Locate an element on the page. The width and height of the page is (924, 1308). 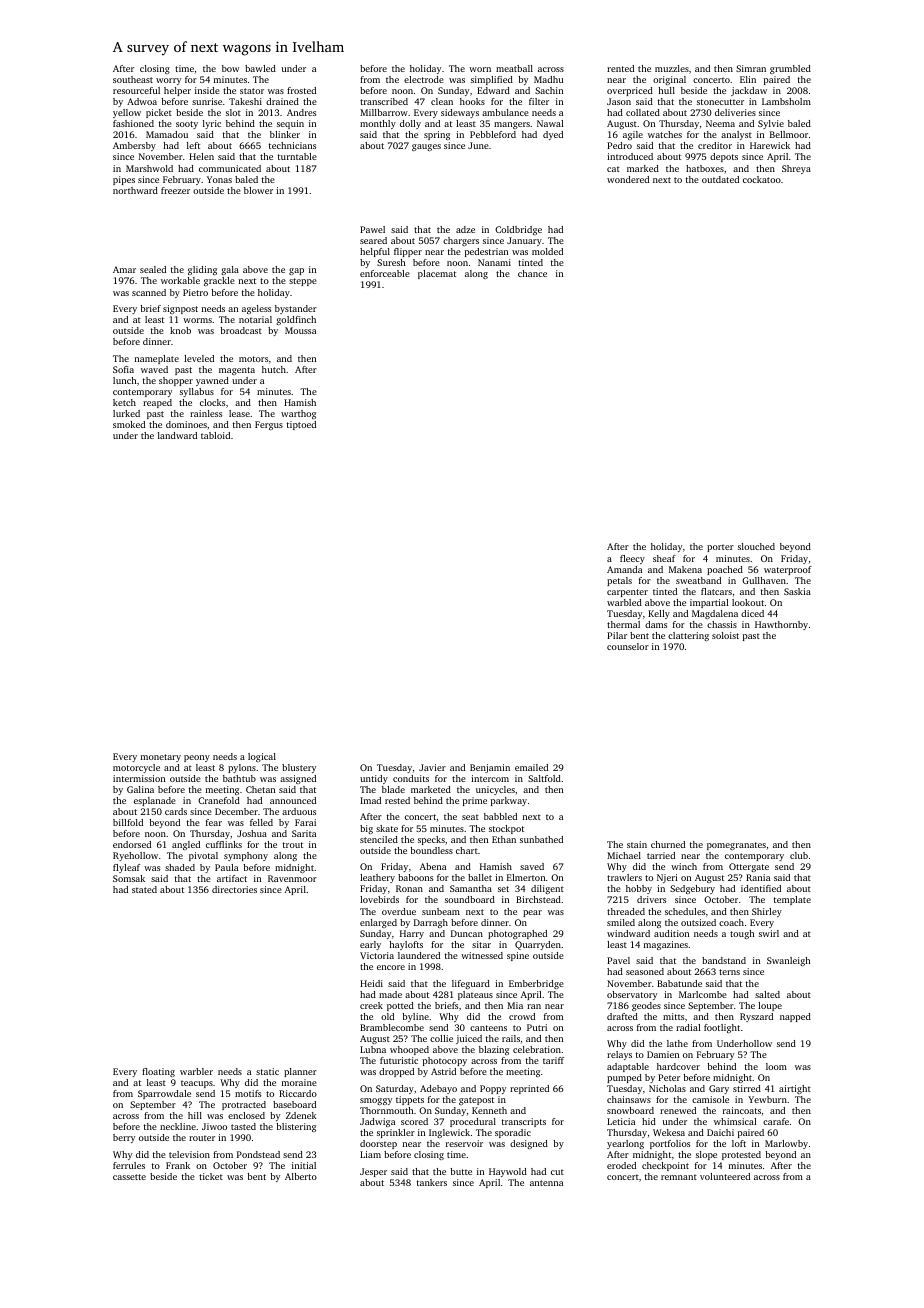
logical is located at coordinates (262, 757).
